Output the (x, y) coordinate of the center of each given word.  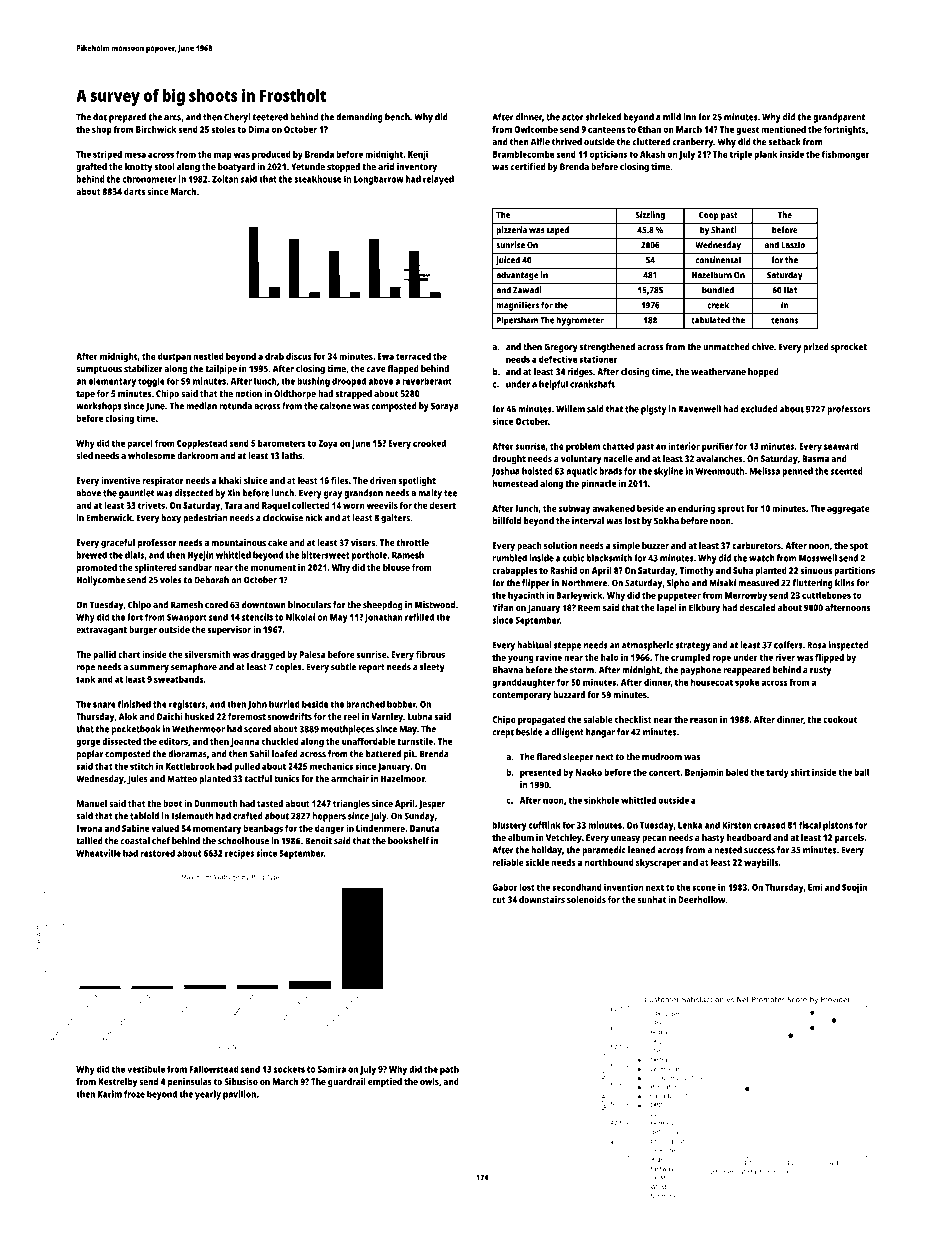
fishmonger (845, 155)
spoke (747, 683)
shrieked (603, 117)
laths (292, 455)
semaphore (194, 668)
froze (134, 1094)
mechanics (331, 766)
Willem (570, 409)
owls (429, 1081)
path (449, 1070)
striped (107, 155)
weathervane (718, 371)
